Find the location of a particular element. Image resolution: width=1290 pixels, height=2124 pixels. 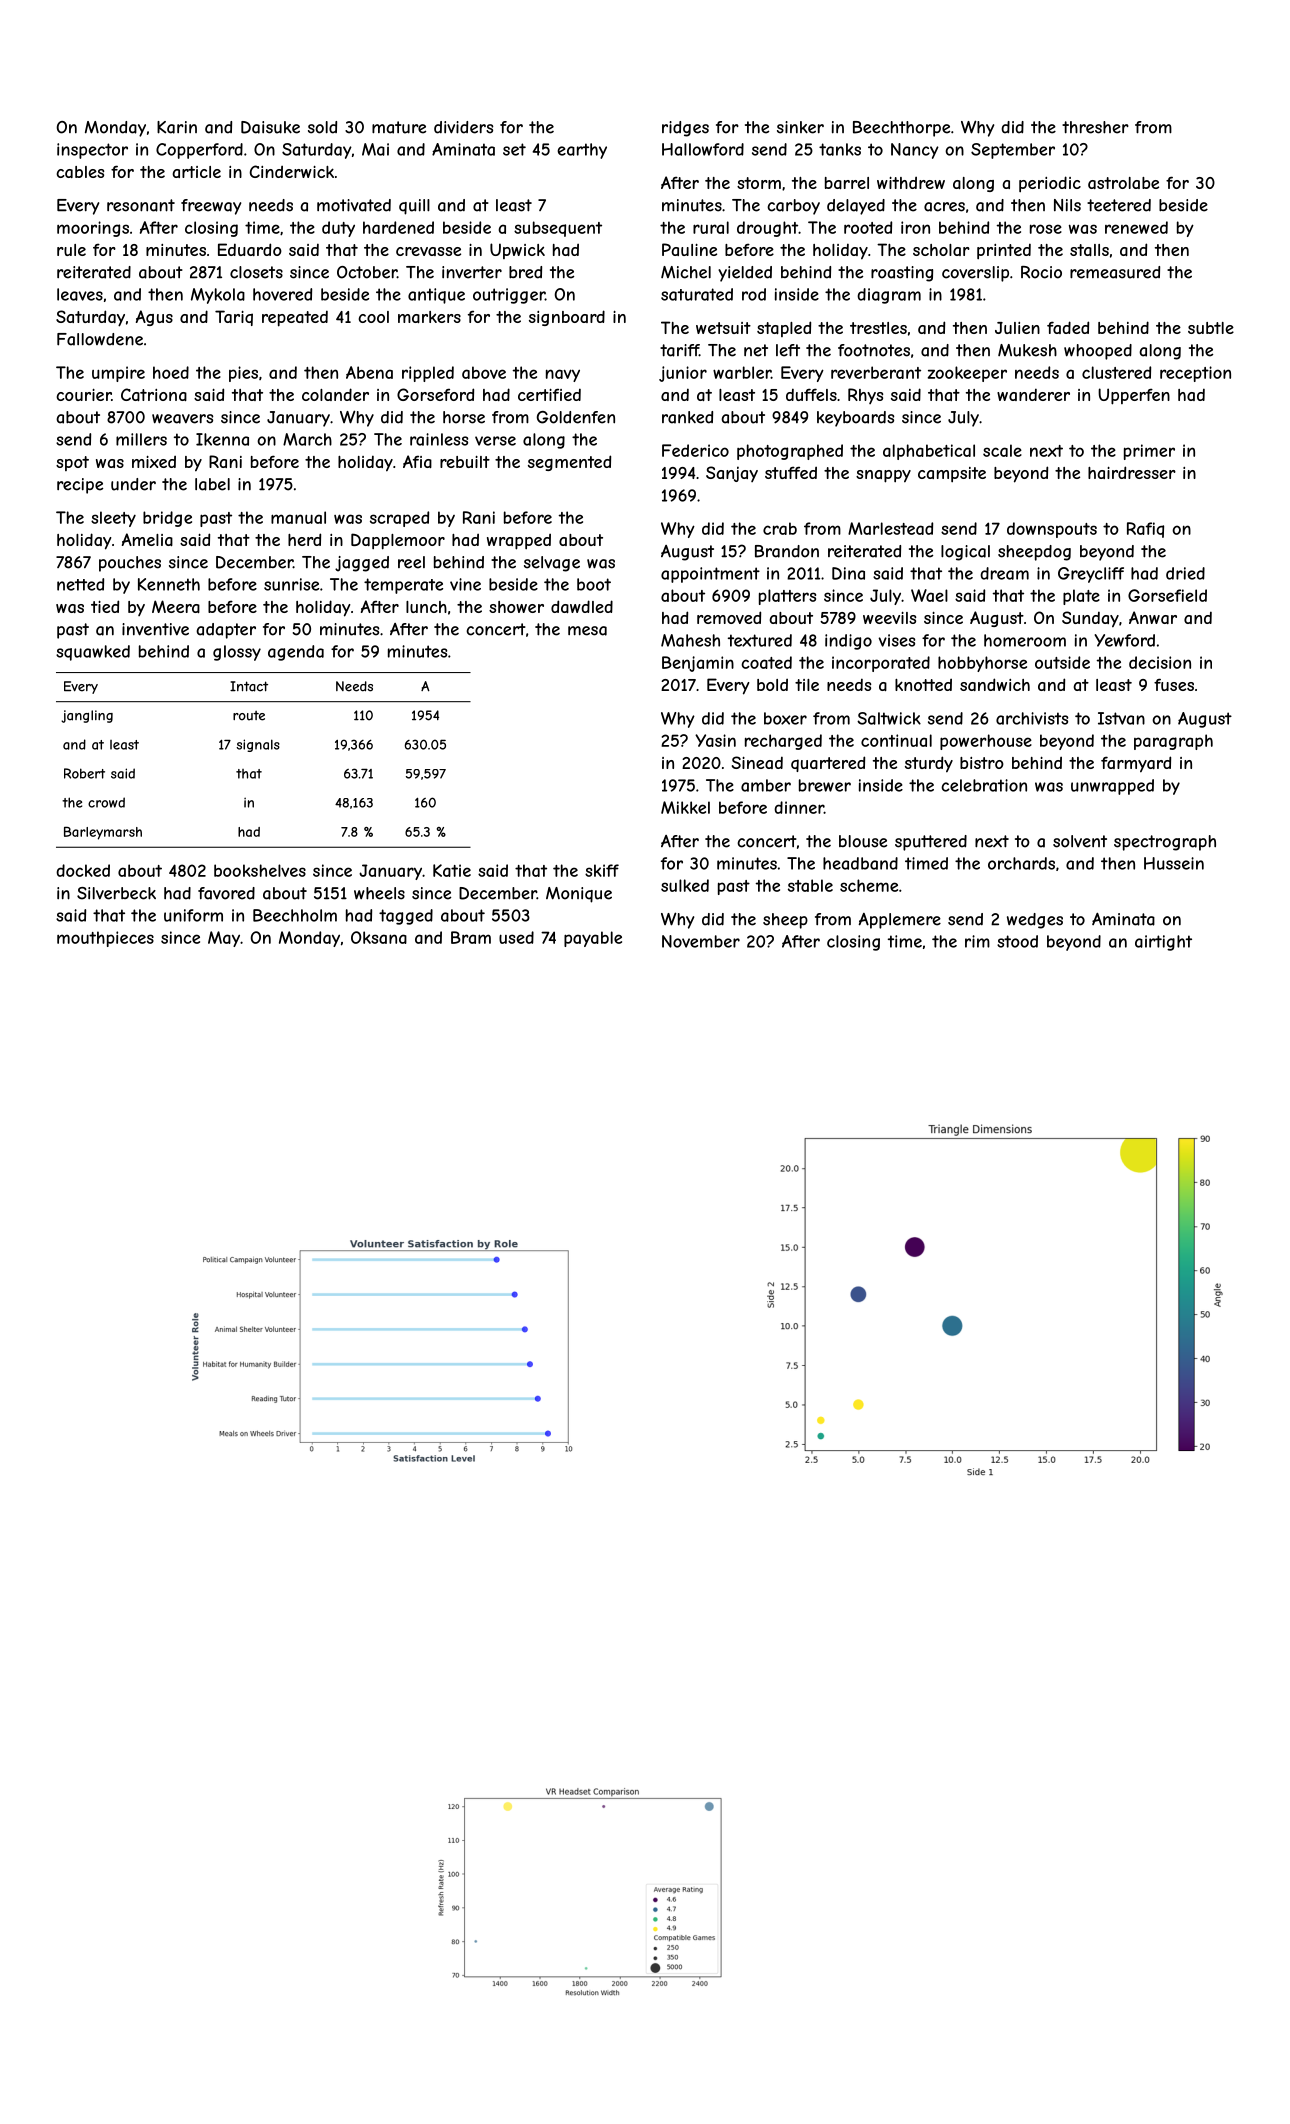

Hussein is located at coordinates (1174, 863).
